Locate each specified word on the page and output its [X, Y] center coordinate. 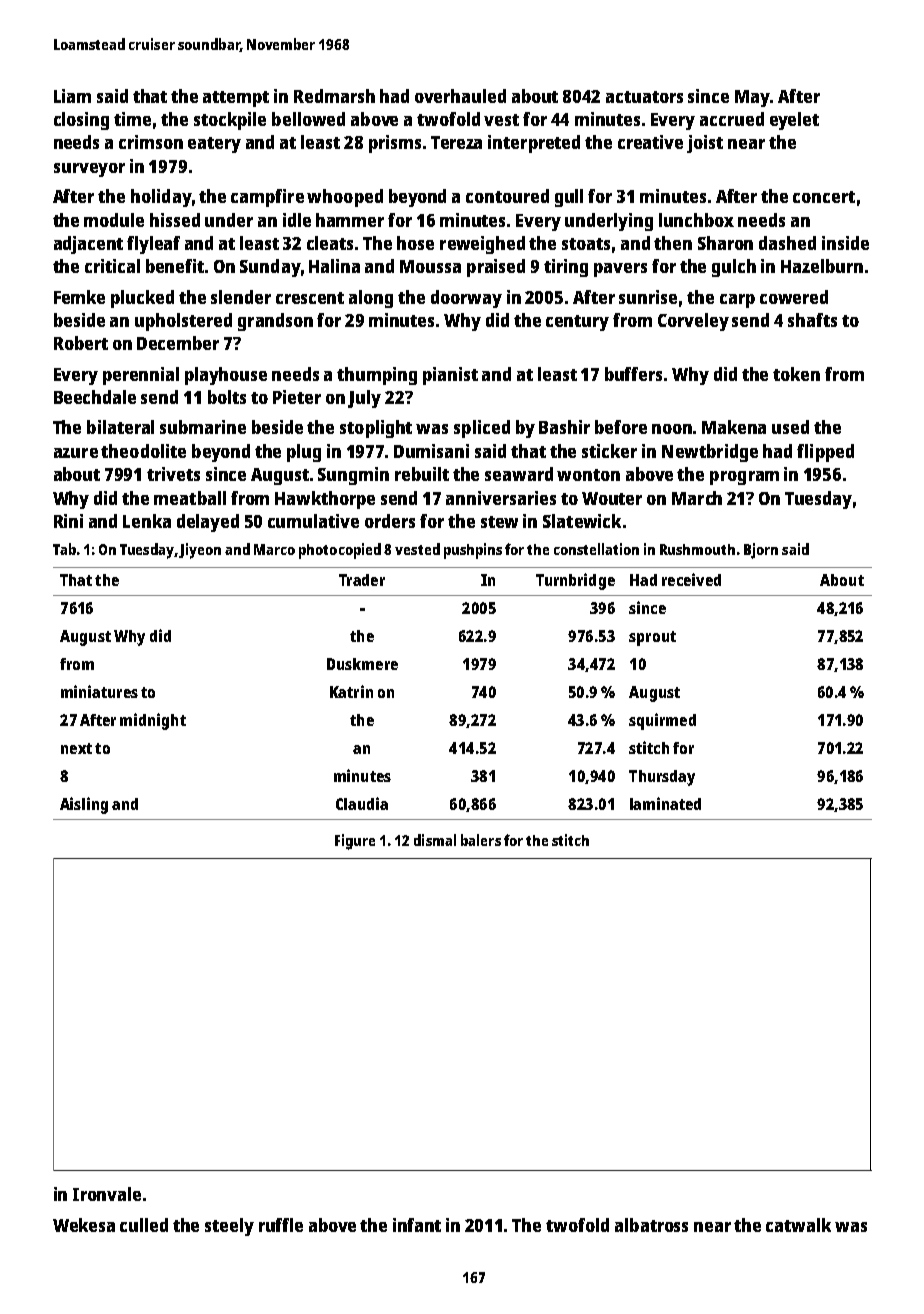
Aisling [84, 805]
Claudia [362, 803]
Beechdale [95, 397]
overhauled [460, 96]
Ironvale [107, 1194]
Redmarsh [334, 96]
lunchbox [696, 220]
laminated [665, 803]
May [752, 98]
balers [481, 840]
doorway [466, 299]
